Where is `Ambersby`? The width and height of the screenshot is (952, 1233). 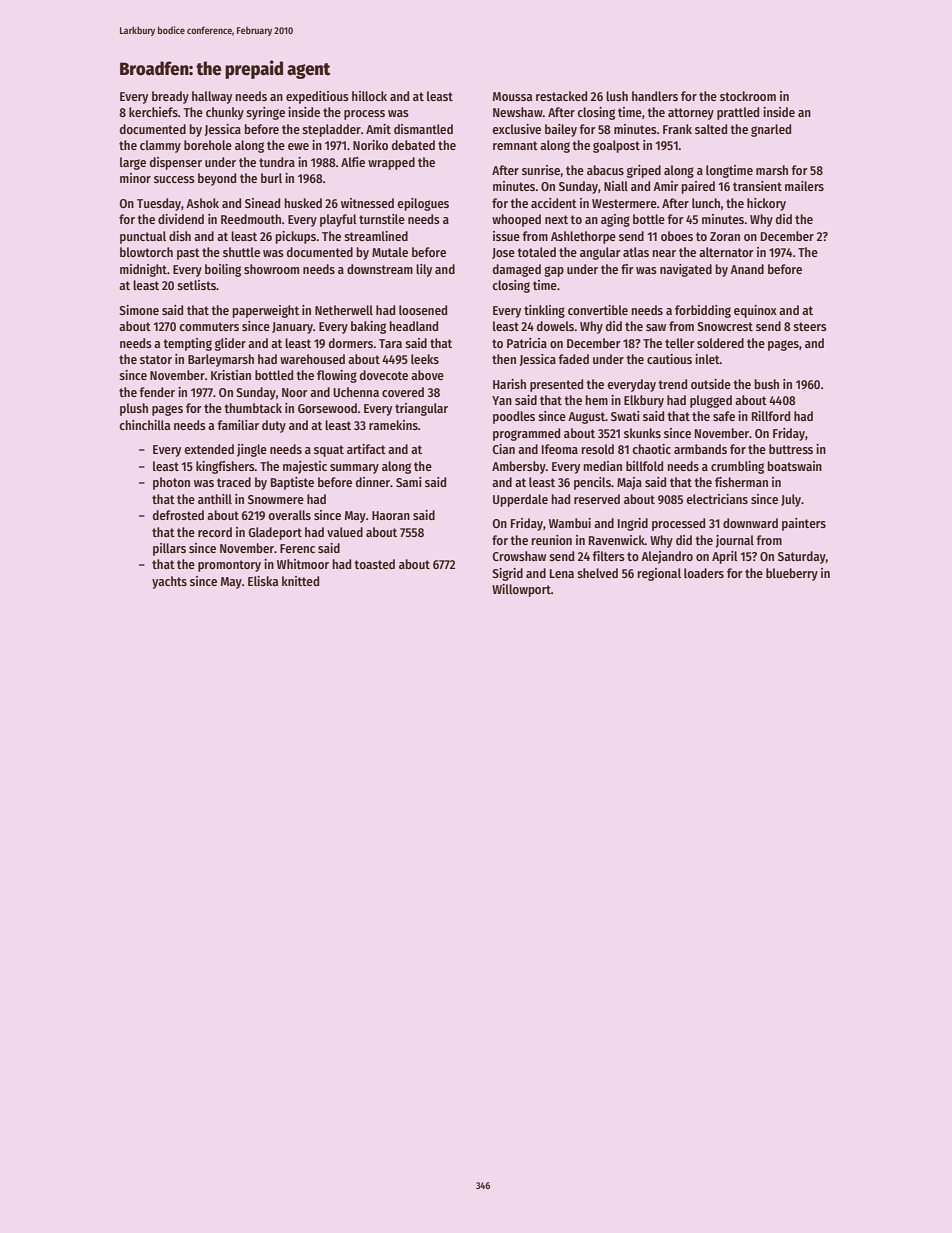
Ambersby is located at coordinates (519, 467).
